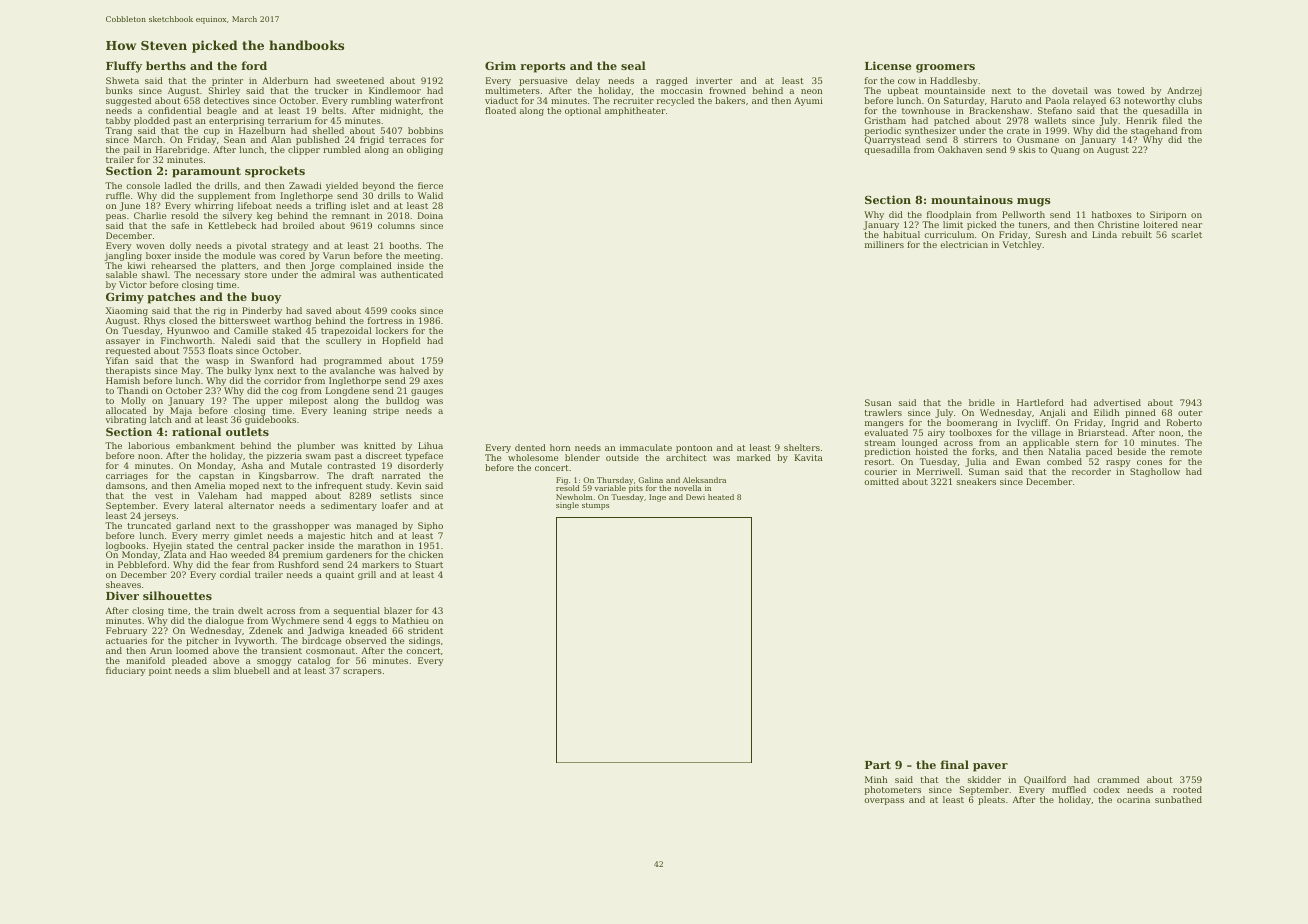  What do you see at coordinates (1184, 91) in the page?
I see `Andrzej` at bounding box center [1184, 91].
